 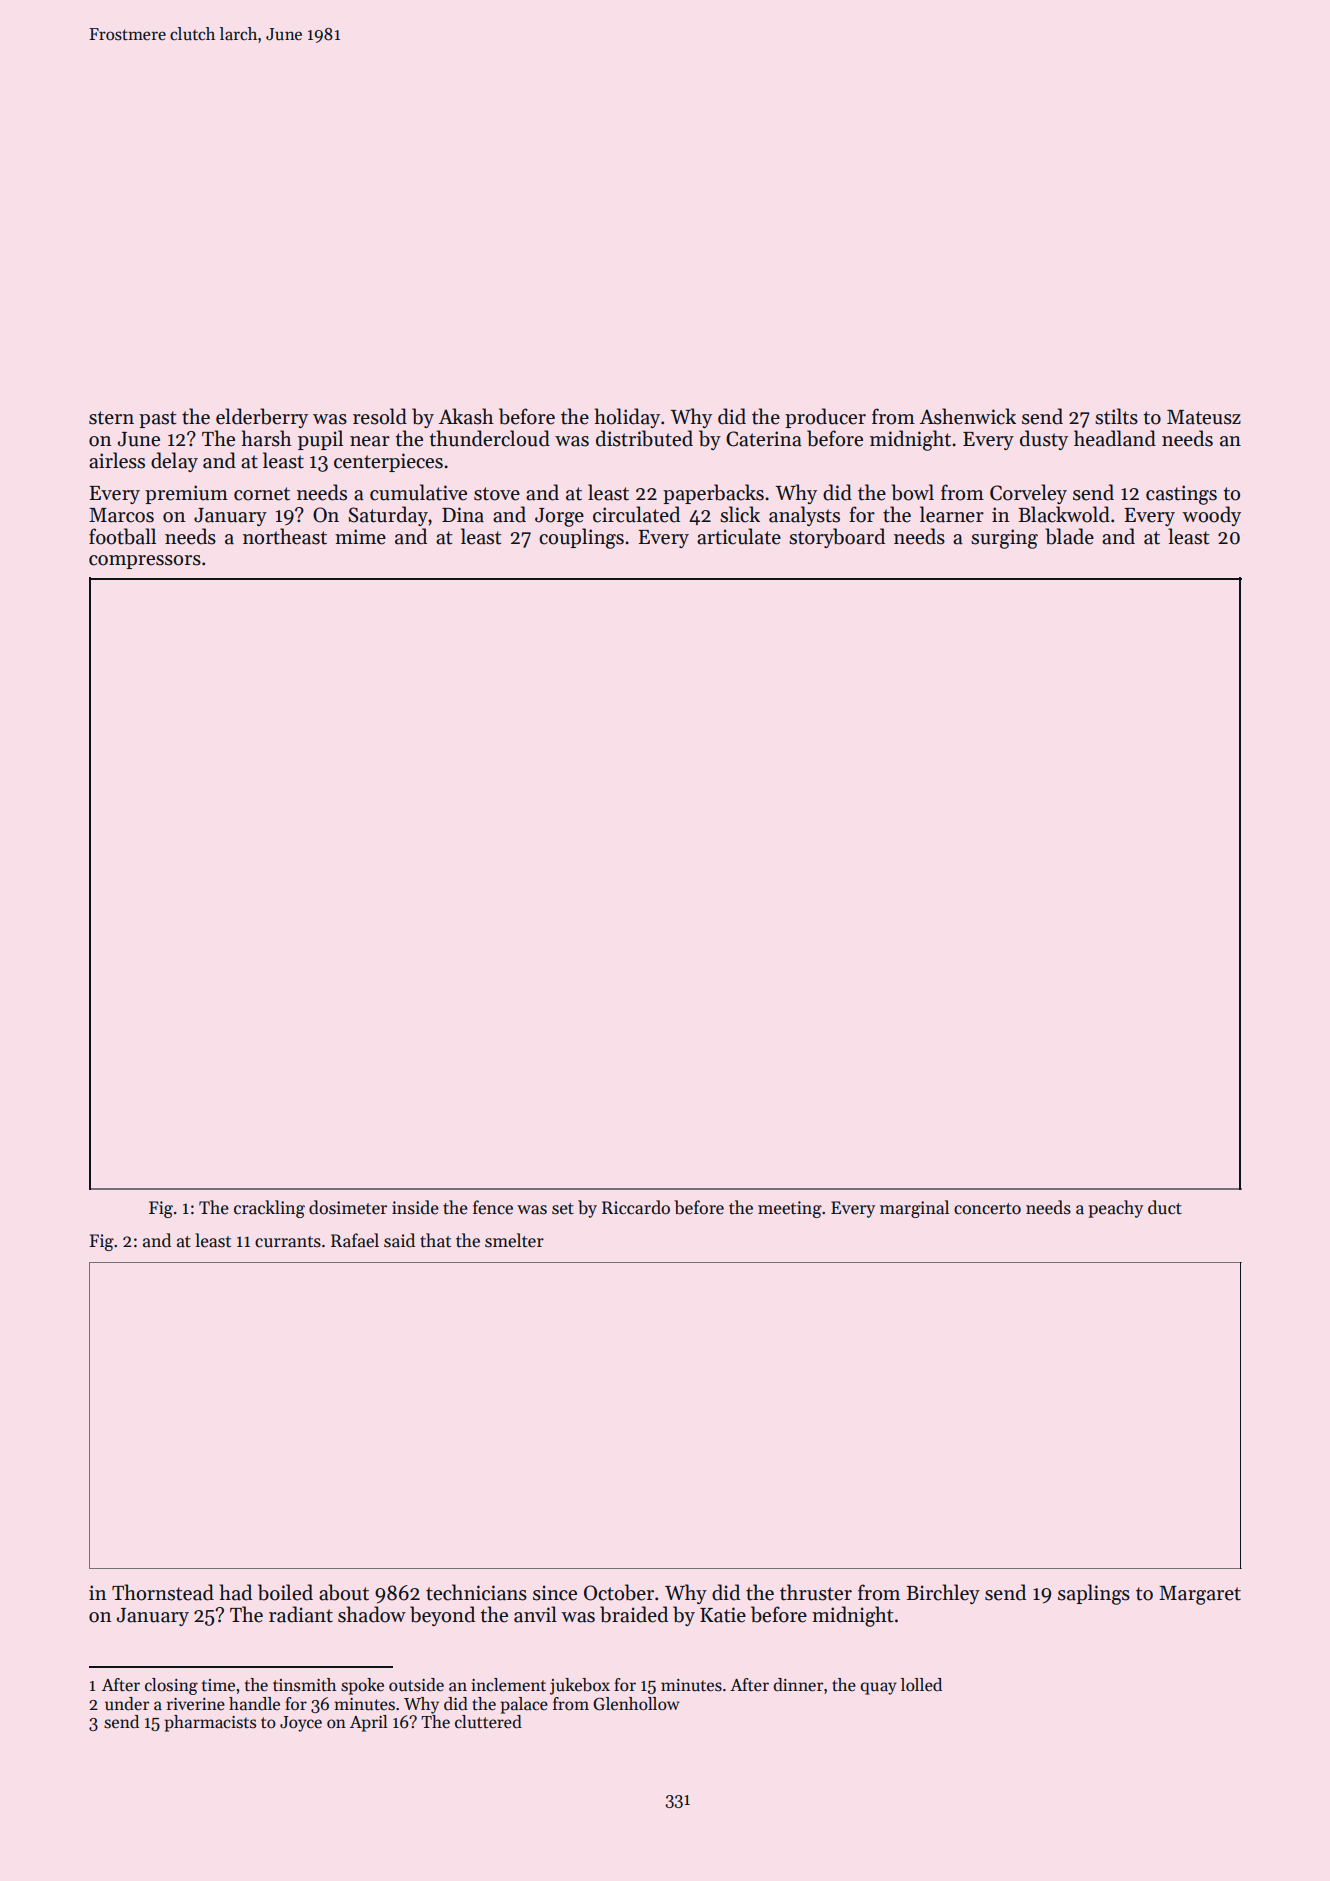 What do you see at coordinates (1165, 1207) in the document?
I see `duct` at bounding box center [1165, 1207].
